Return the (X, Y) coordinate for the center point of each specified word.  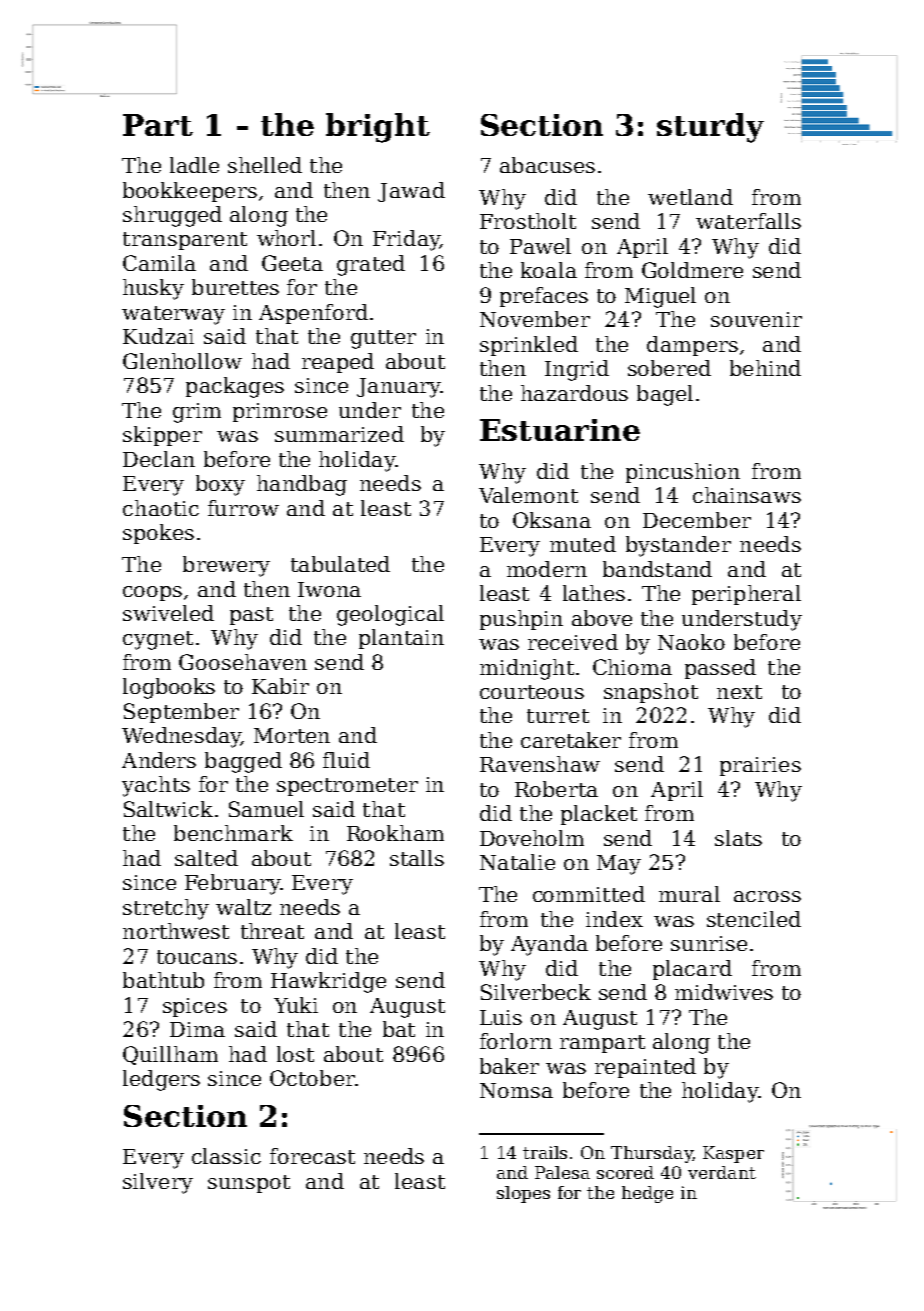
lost (295, 1054)
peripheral (746, 595)
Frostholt (528, 221)
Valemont (528, 495)
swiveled (168, 613)
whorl (286, 238)
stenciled (754, 919)
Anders (159, 760)
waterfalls (748, 221)
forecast (312, 1156)
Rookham (395, 833)
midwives (724, 992)
